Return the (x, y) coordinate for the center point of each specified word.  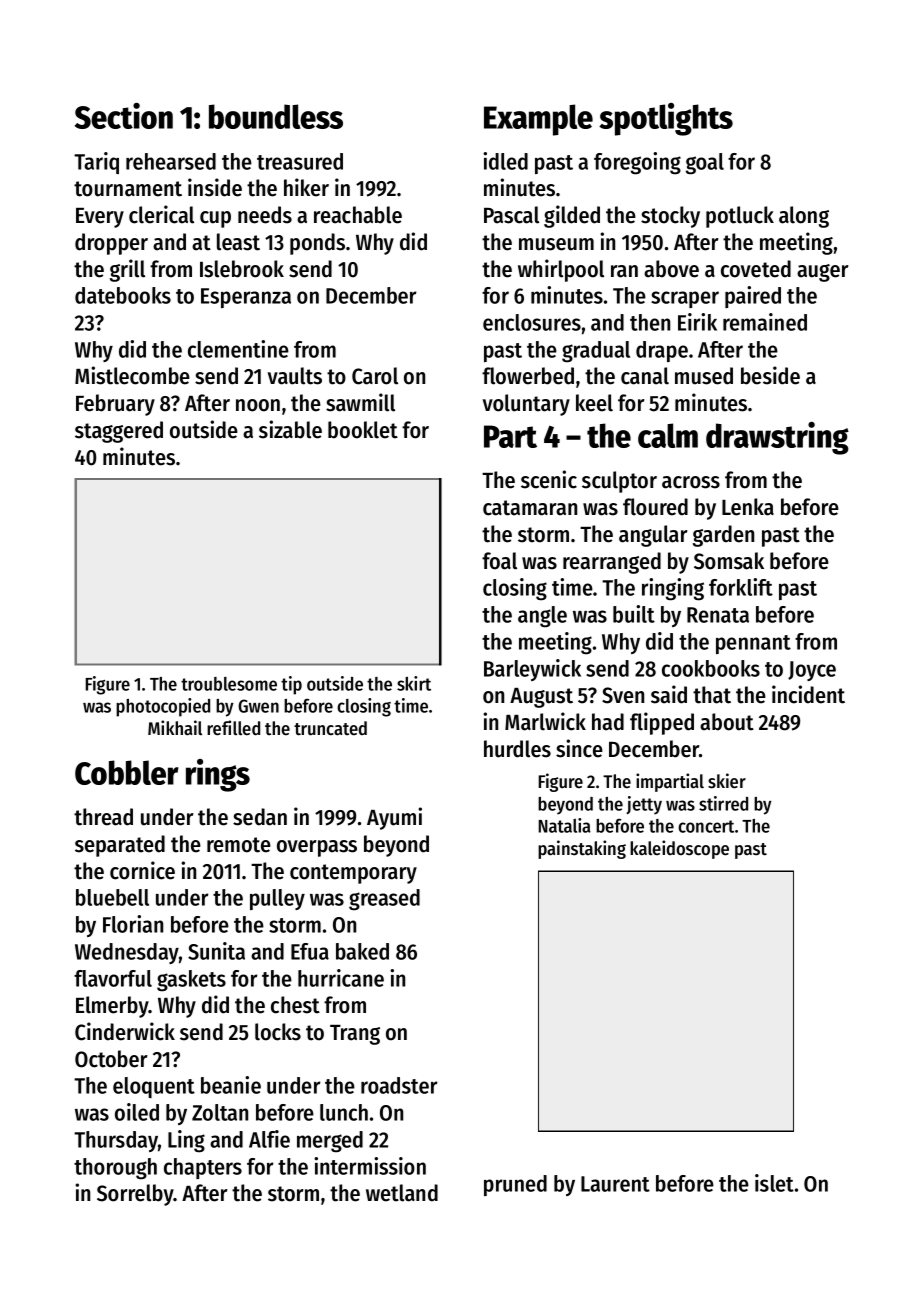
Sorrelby (135, 1195)
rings (218, 775)
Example (538, 120)
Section (124, 116)
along (804, 217)
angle (542, 617)
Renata (718, 615)
